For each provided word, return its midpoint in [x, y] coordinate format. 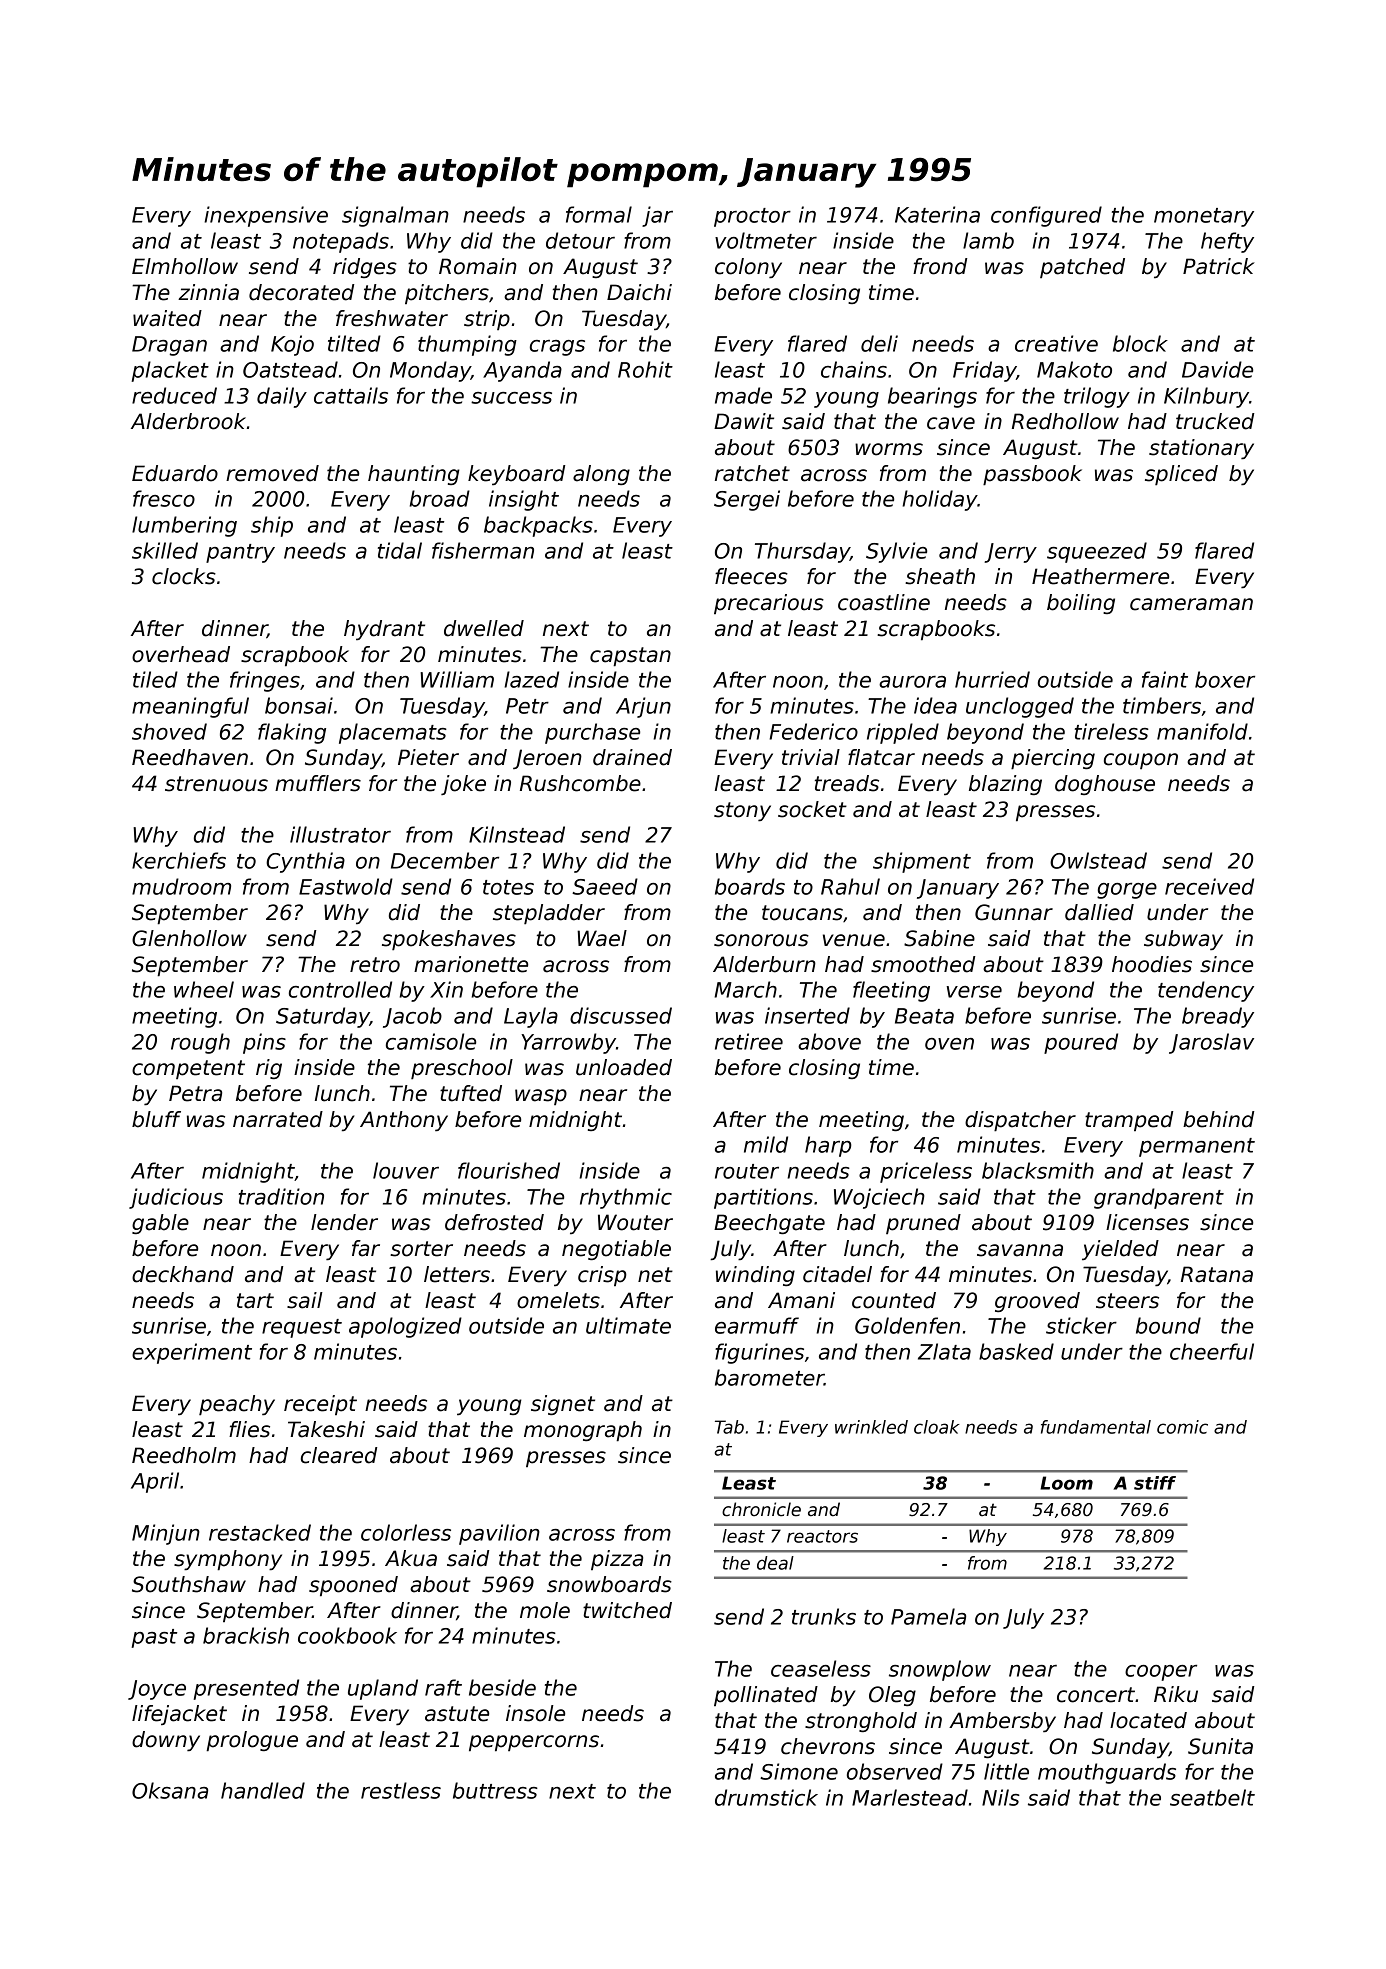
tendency [1206, 991]
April [155, 1482]
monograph [583, 1431]
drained [632, 757]
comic [1182, 1427]
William [457, 679]
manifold [1202, 731]
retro [375, 965]
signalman [395, 216]
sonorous [761, 940]
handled [263, 1790]
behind [1218, 1119]
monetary [1204, 217]
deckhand [183, 1274]
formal [599, 214]
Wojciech [879, 1198]
